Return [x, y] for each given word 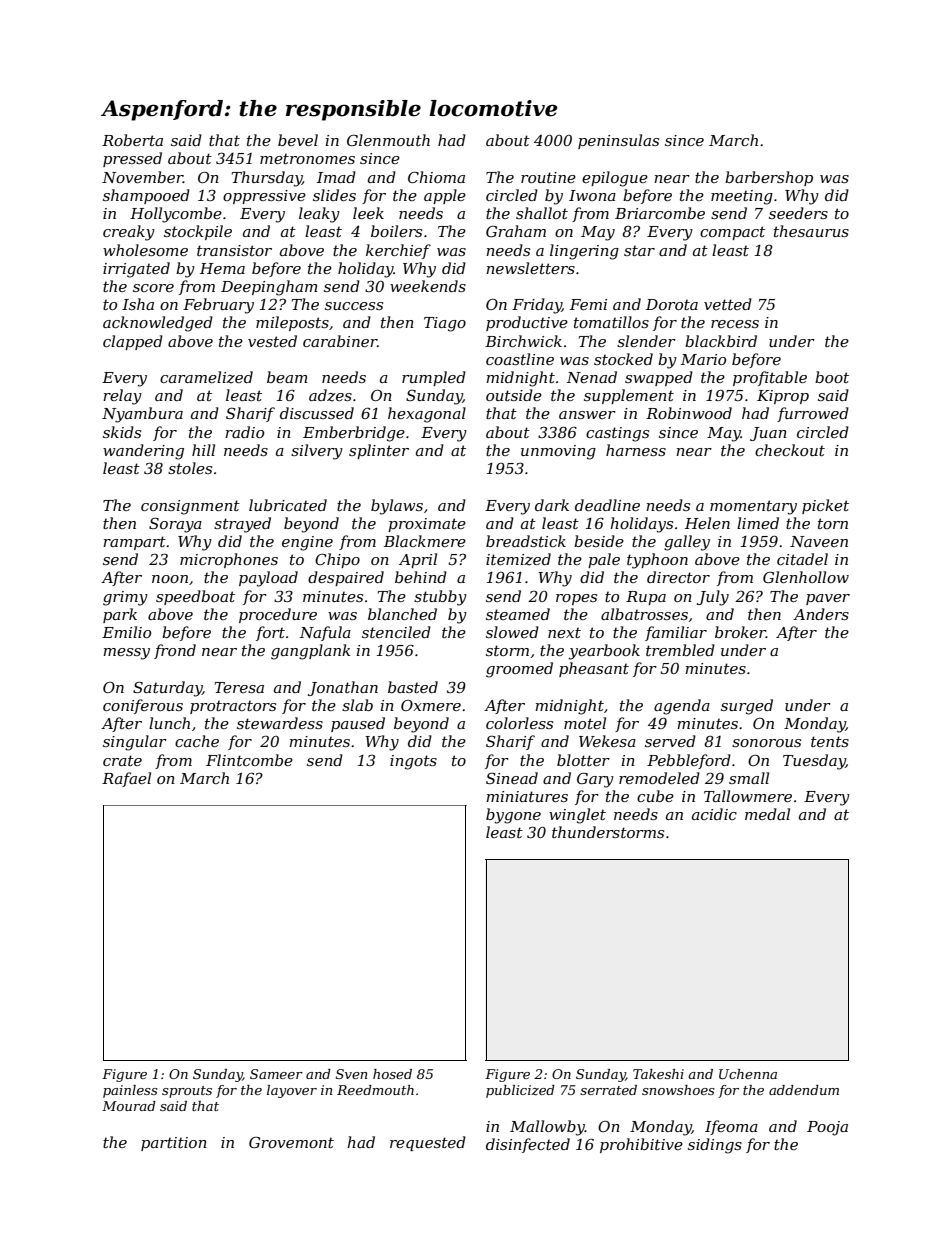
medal [767, 814]
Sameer [276, 1074]
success [354, 306]
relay [122, 397]
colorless [519, 723]
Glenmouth [388, 140]
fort [270, 633]
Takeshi [658, 1074]
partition [174, 1144]
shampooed [146, 196]
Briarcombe [660, 213]
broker [740, 632]
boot [832, 377]
